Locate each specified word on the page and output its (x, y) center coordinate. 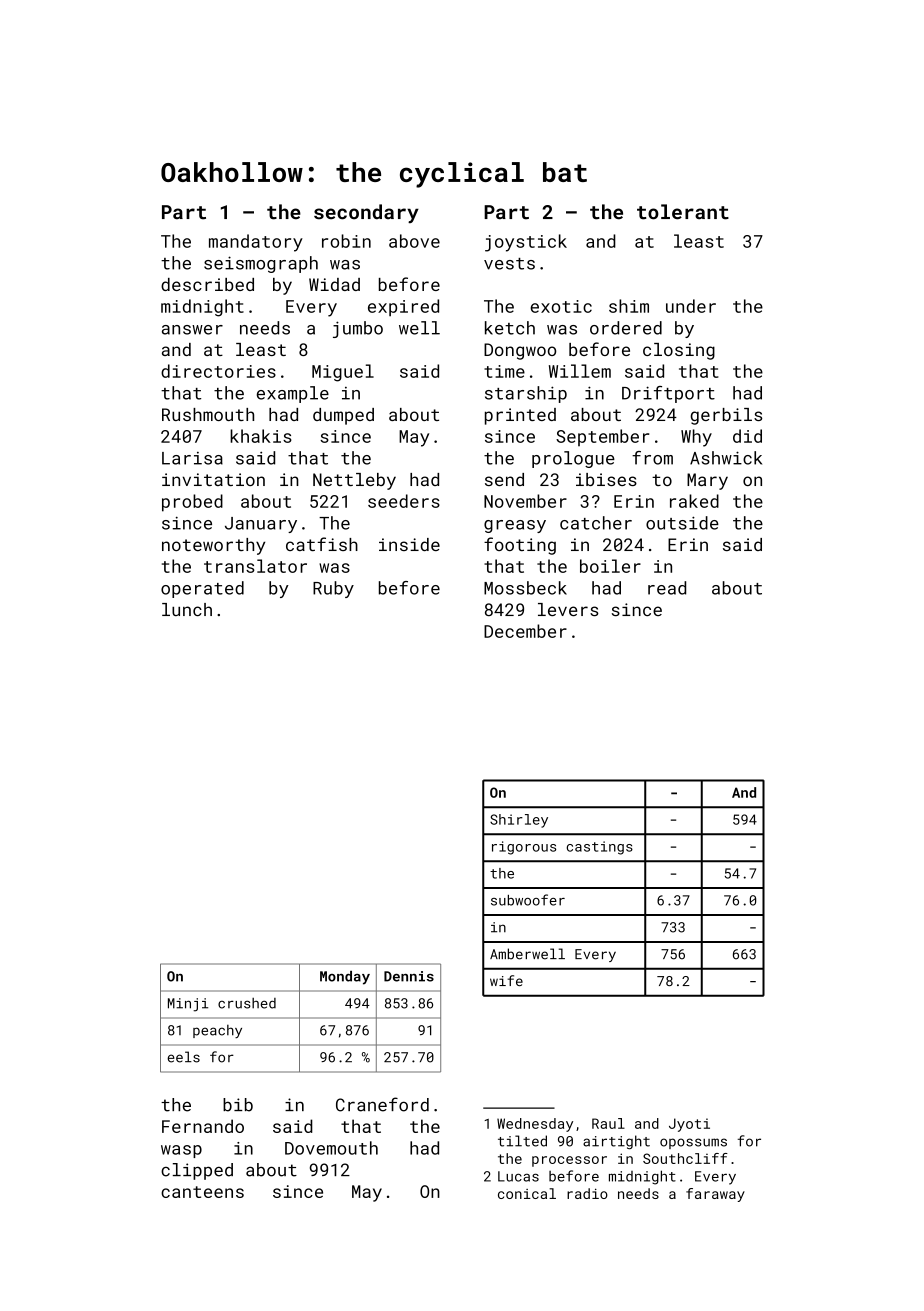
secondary (366, 213)
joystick (526, 243)
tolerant (683, 212)
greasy (515, 526)
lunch (187, 609)
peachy (217, 1031)
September (602, 437)
